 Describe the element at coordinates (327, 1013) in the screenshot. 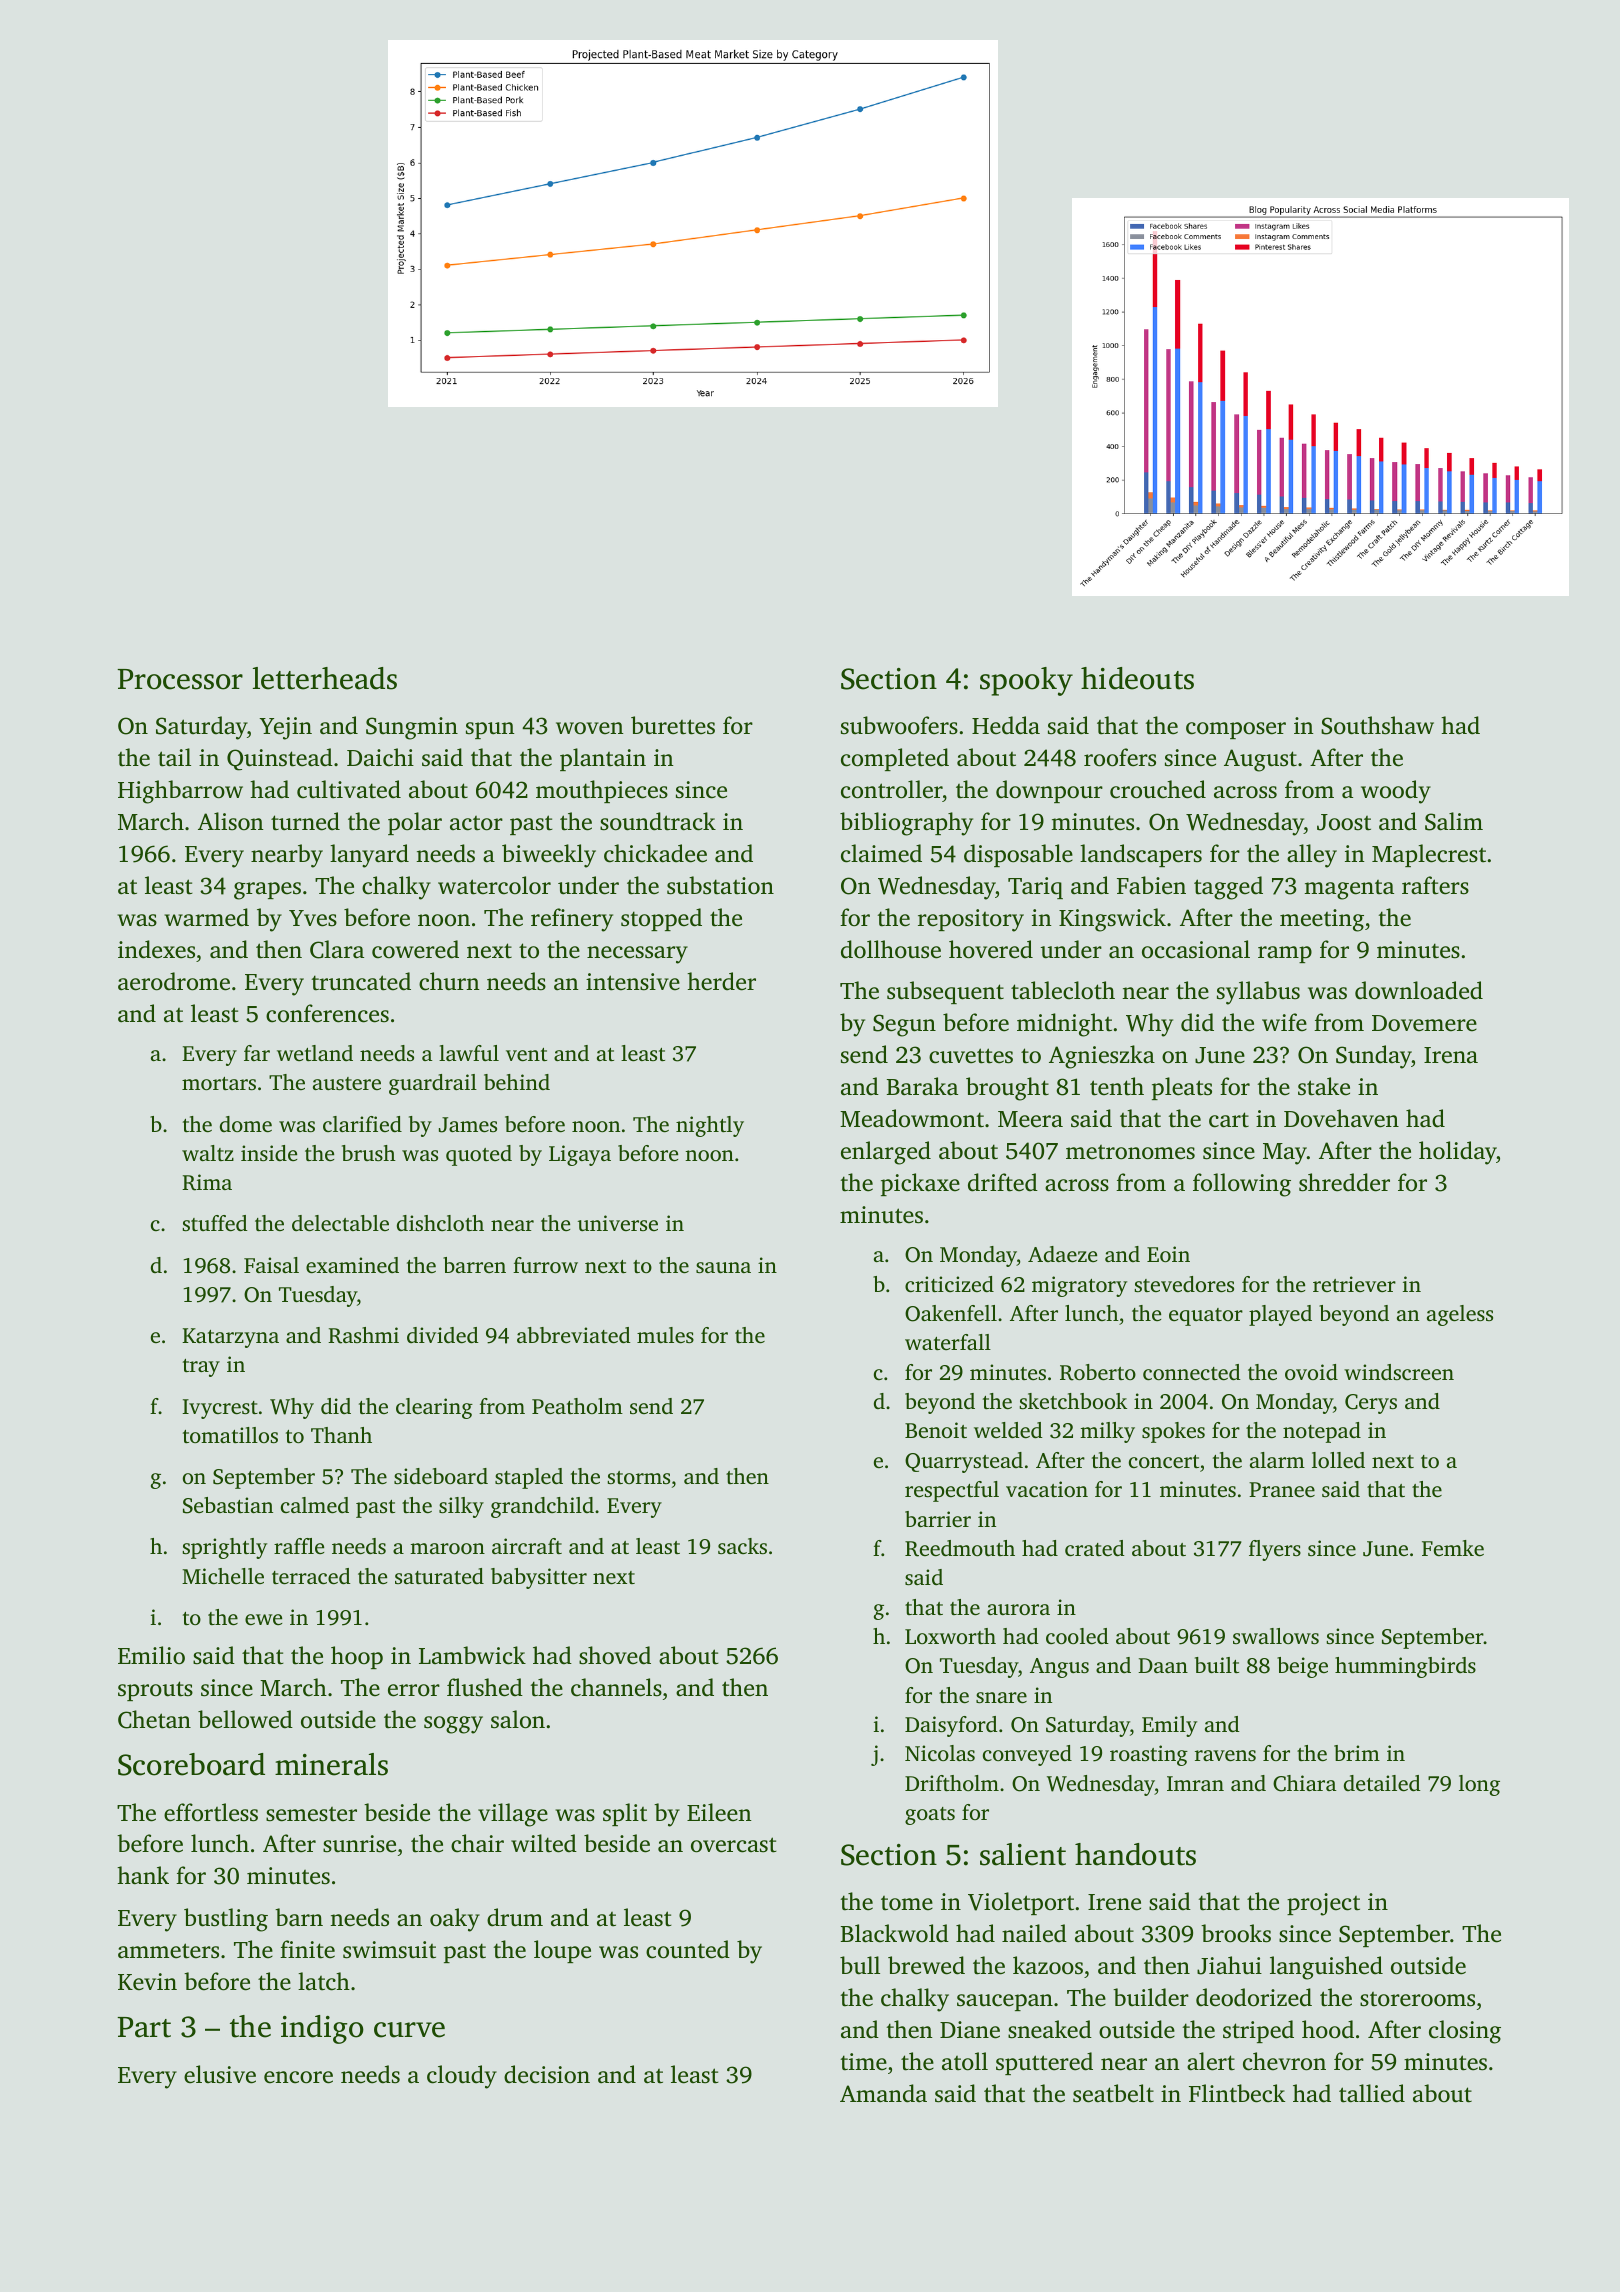

I see `conferences` at that location.
